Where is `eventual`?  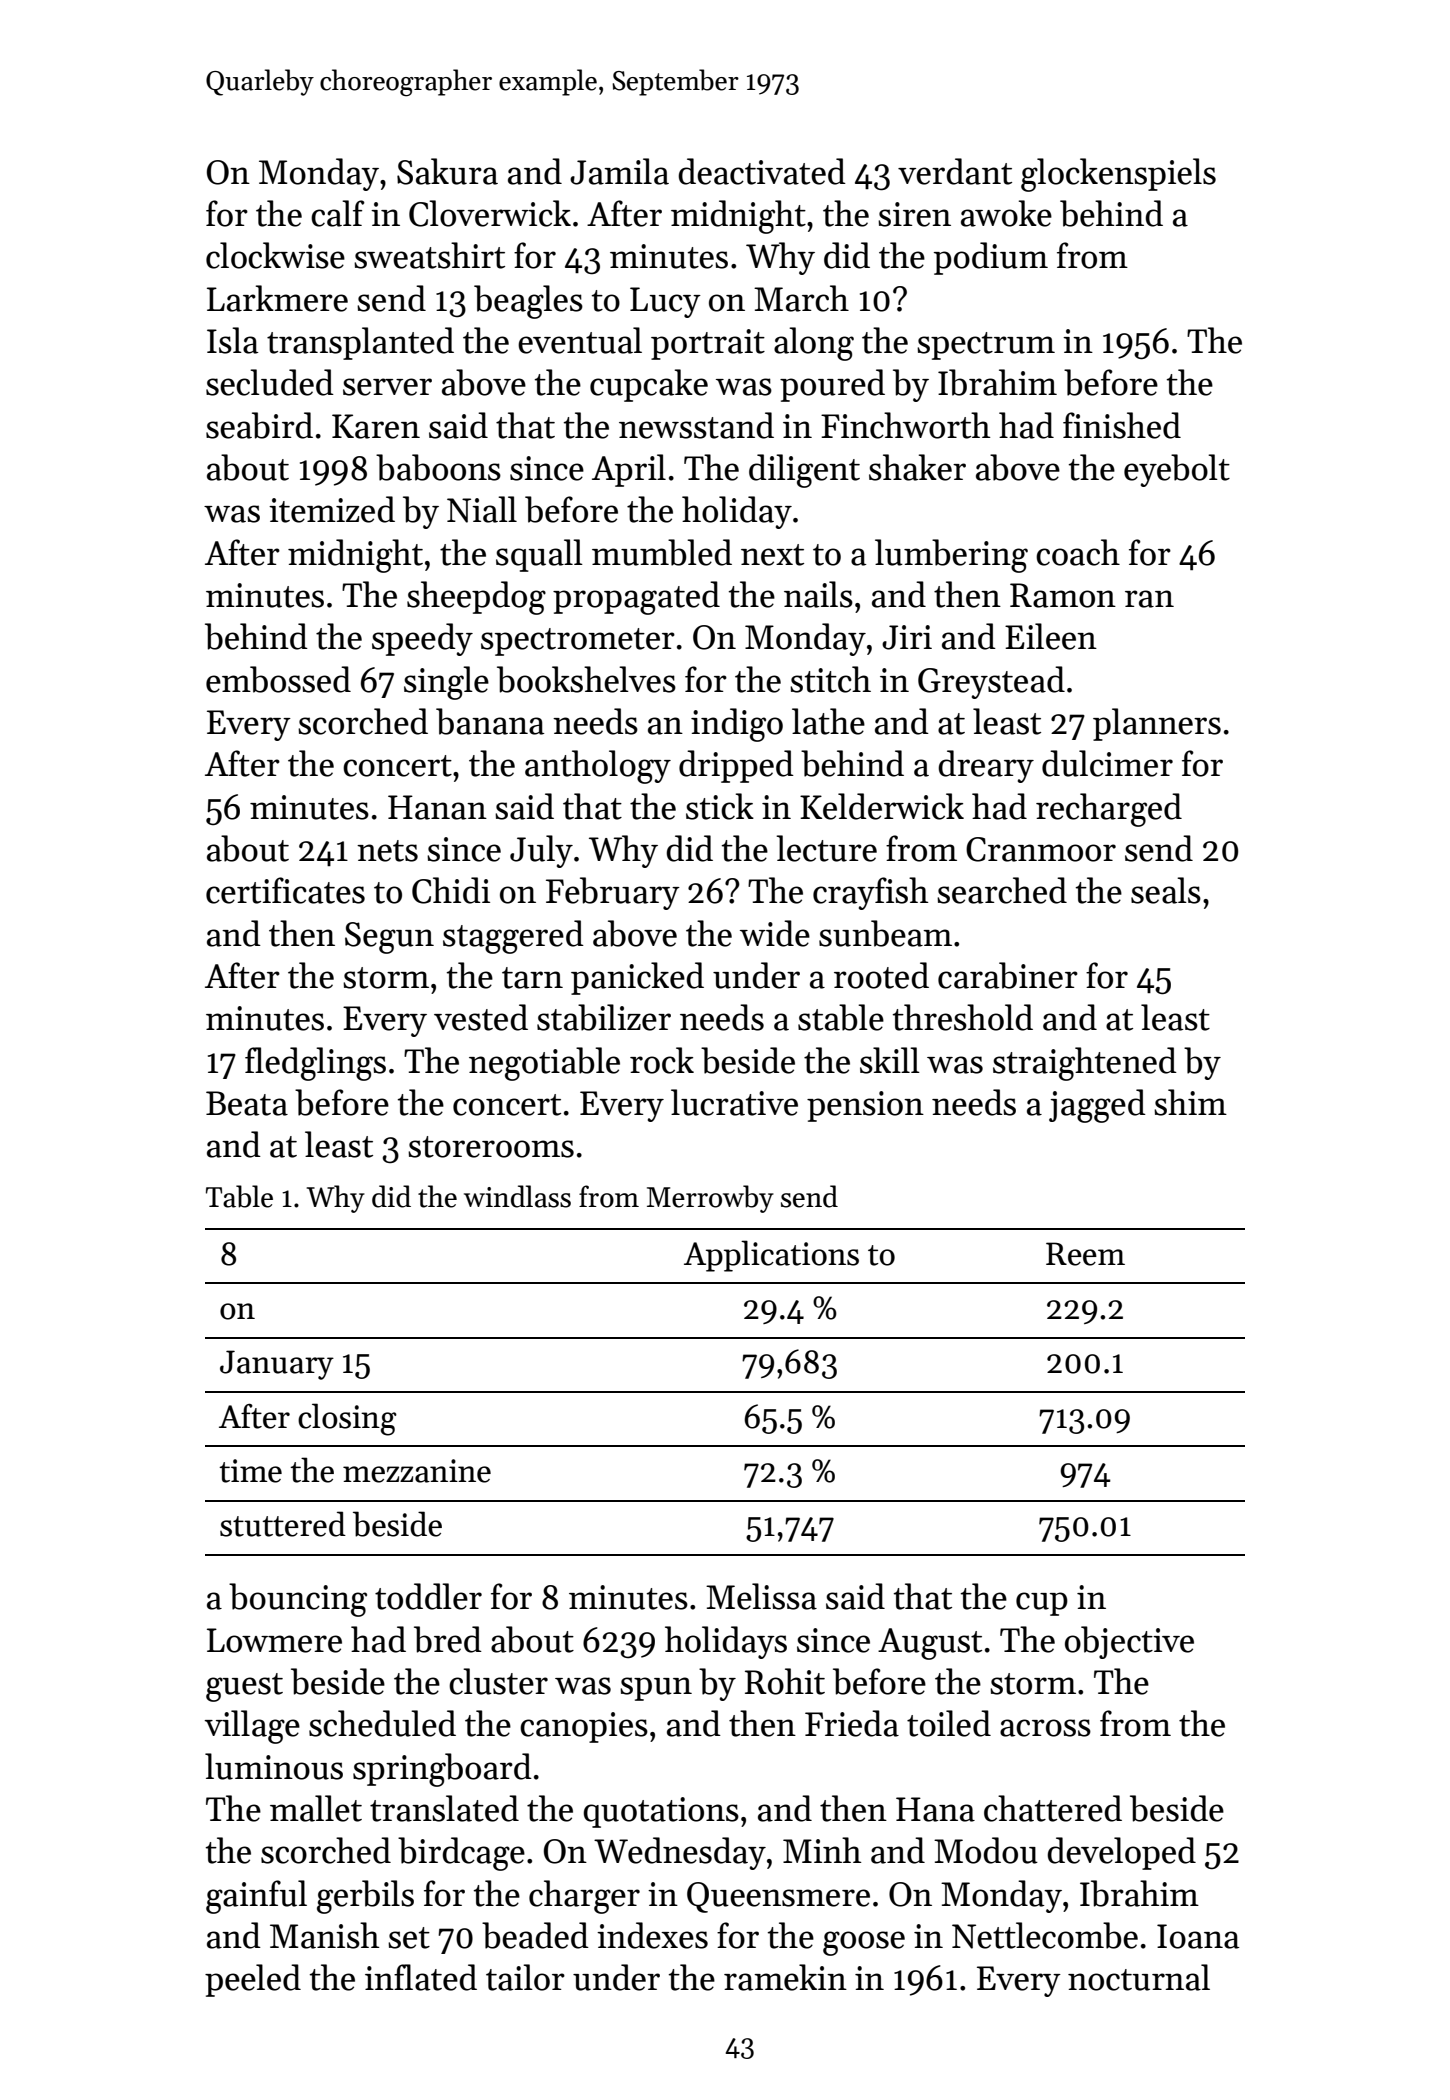 eventual is located at coordinates (580, 340).
